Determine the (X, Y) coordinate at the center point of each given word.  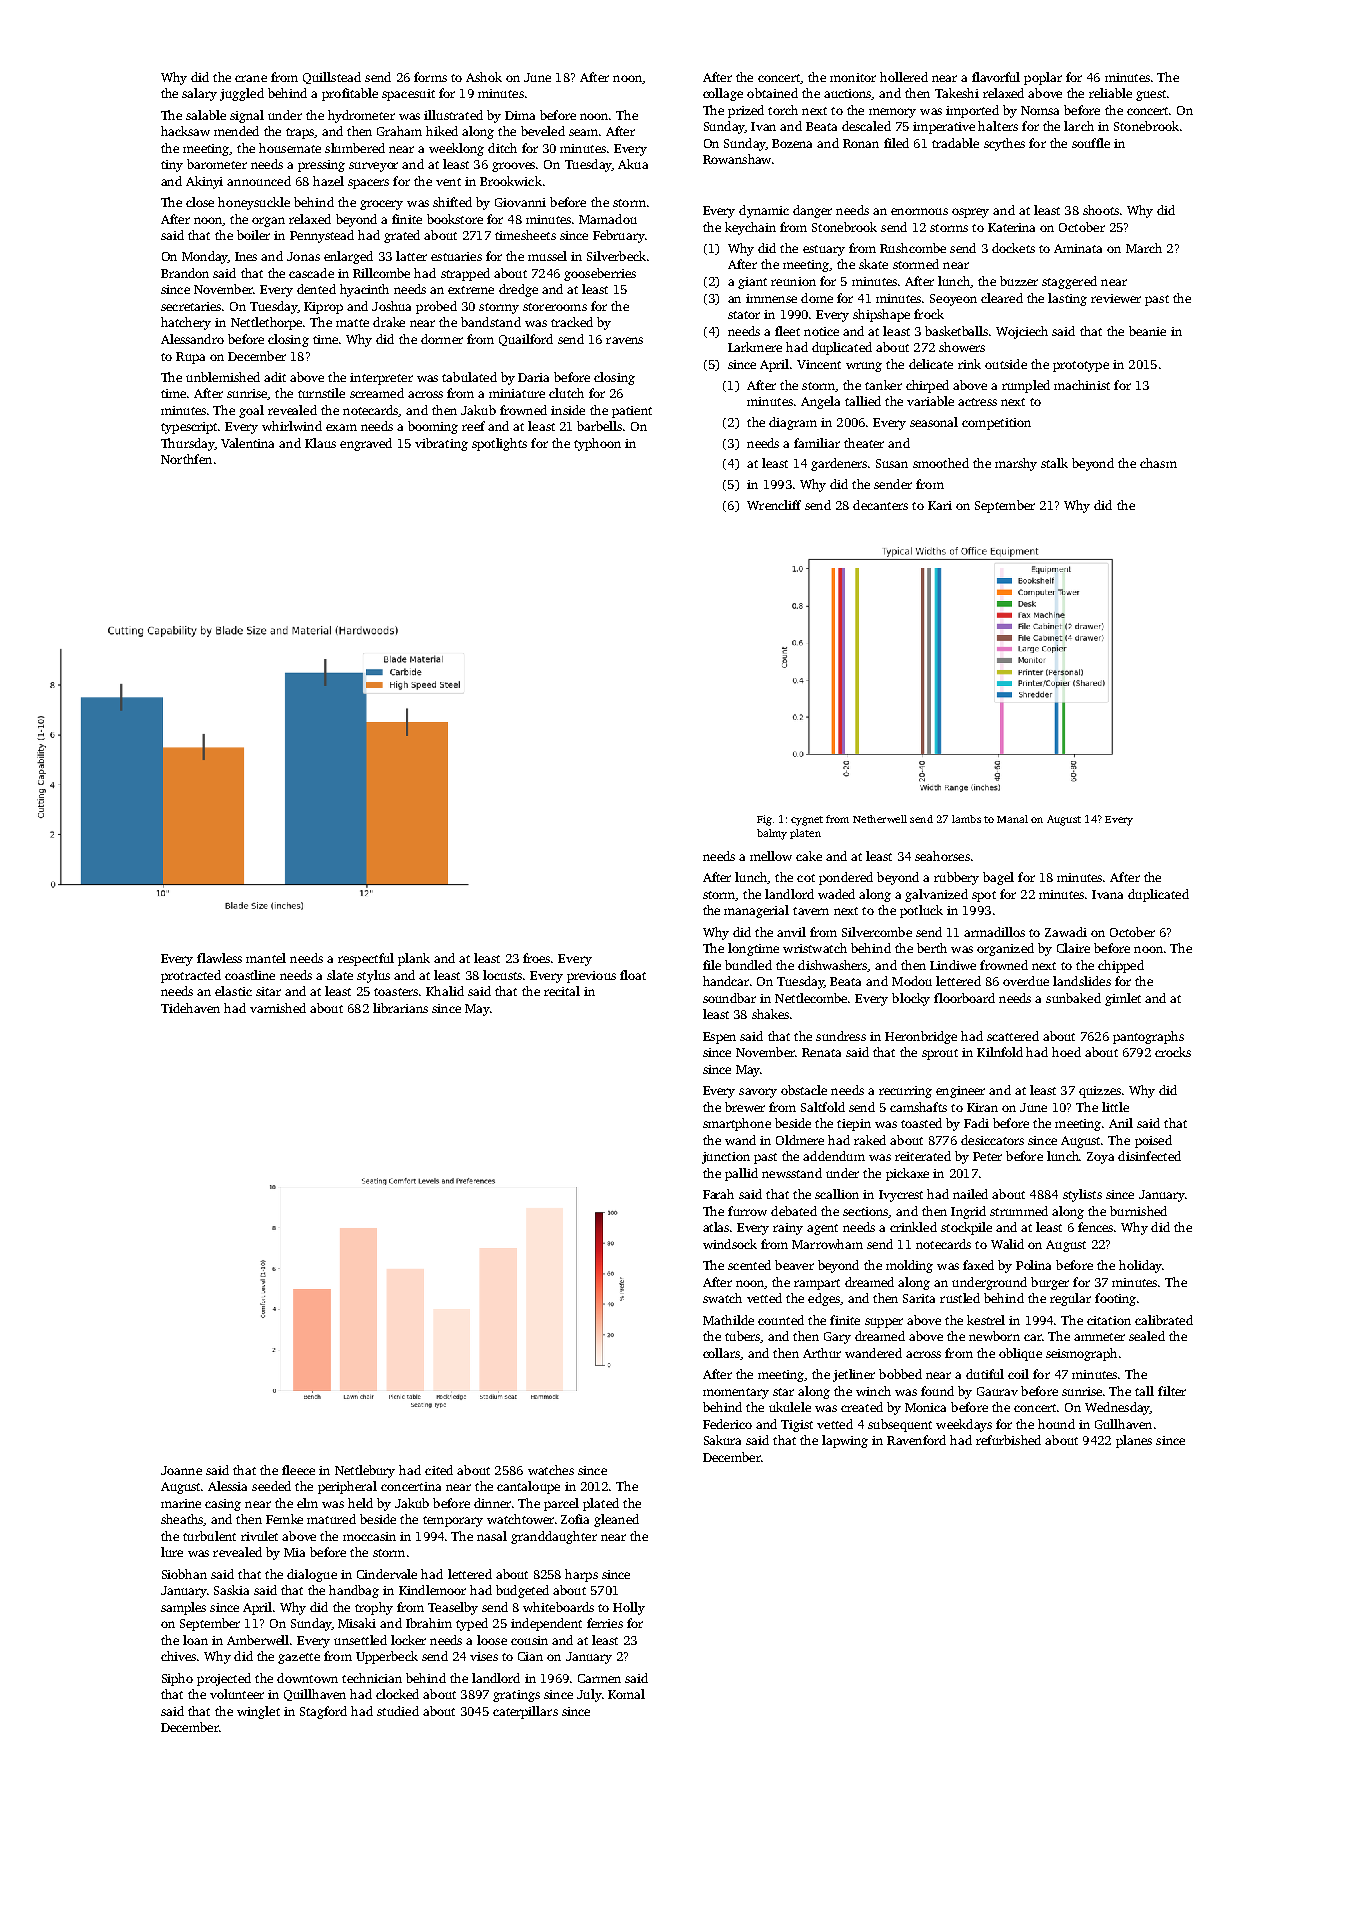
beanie (1147, 331)
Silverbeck (616, 256)
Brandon (185, 273)
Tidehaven (190, 1008)
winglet (258, 1712)
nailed (970, 1194)
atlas (716, 1227)
